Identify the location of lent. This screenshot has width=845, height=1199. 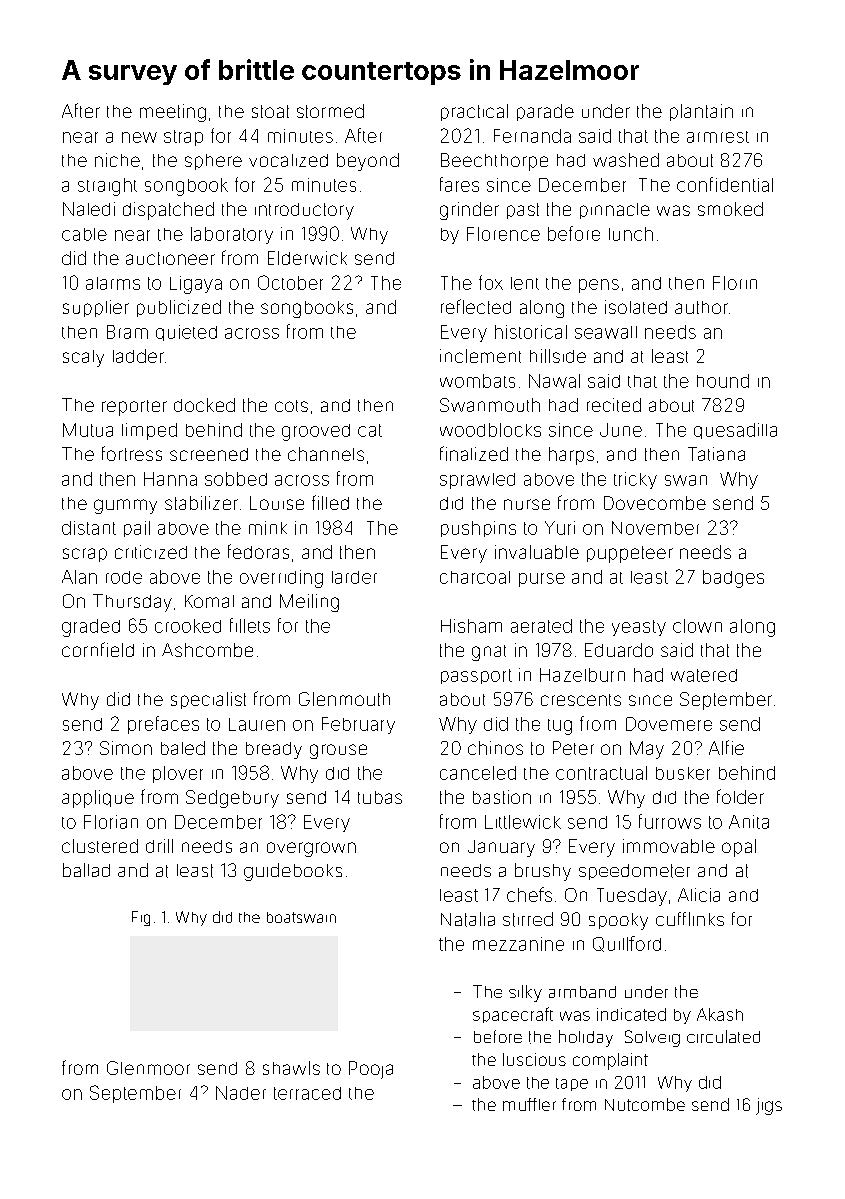
(525, 283).
